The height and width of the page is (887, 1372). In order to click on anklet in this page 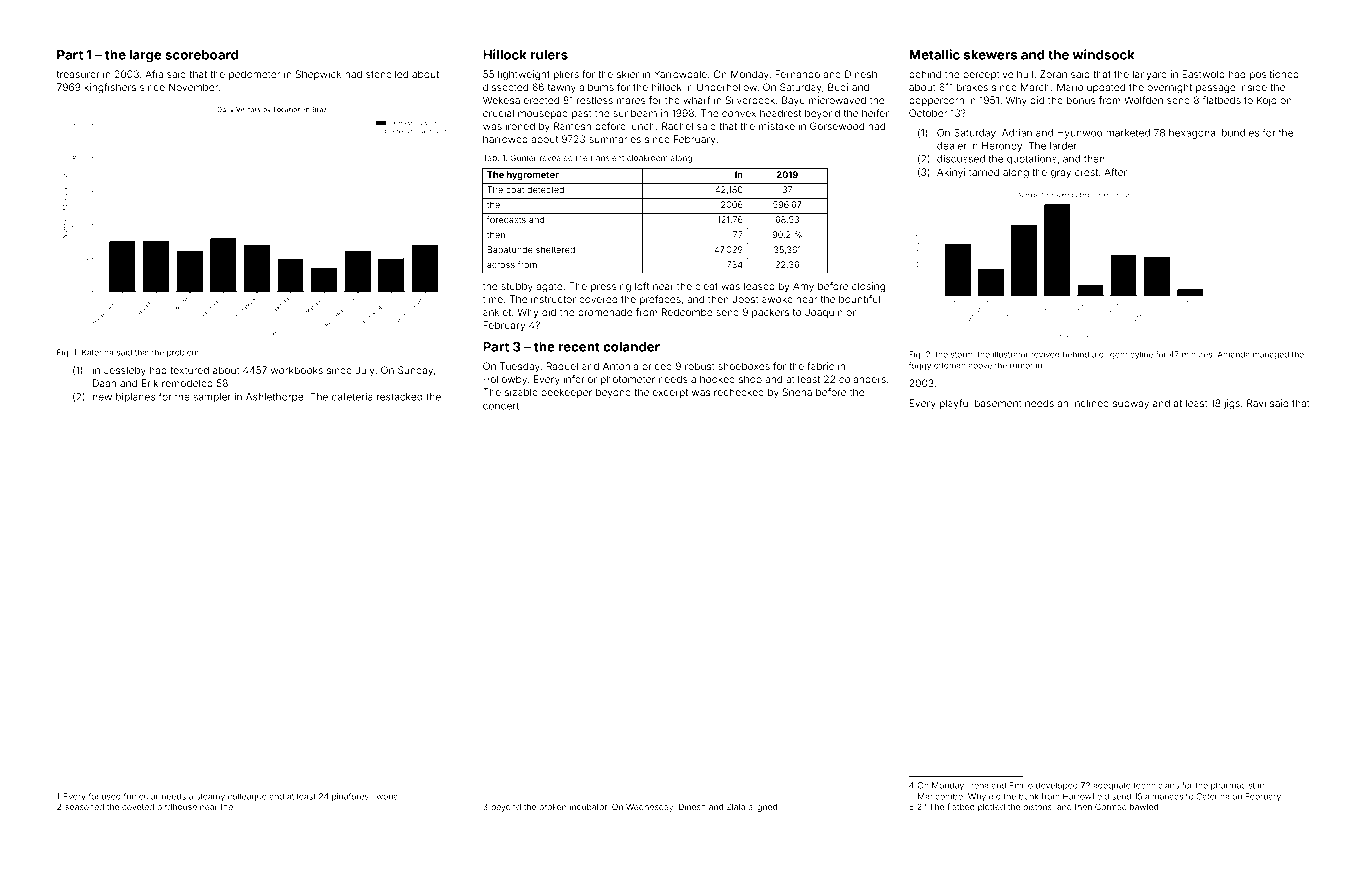, I will do `click(497, 312)`.
